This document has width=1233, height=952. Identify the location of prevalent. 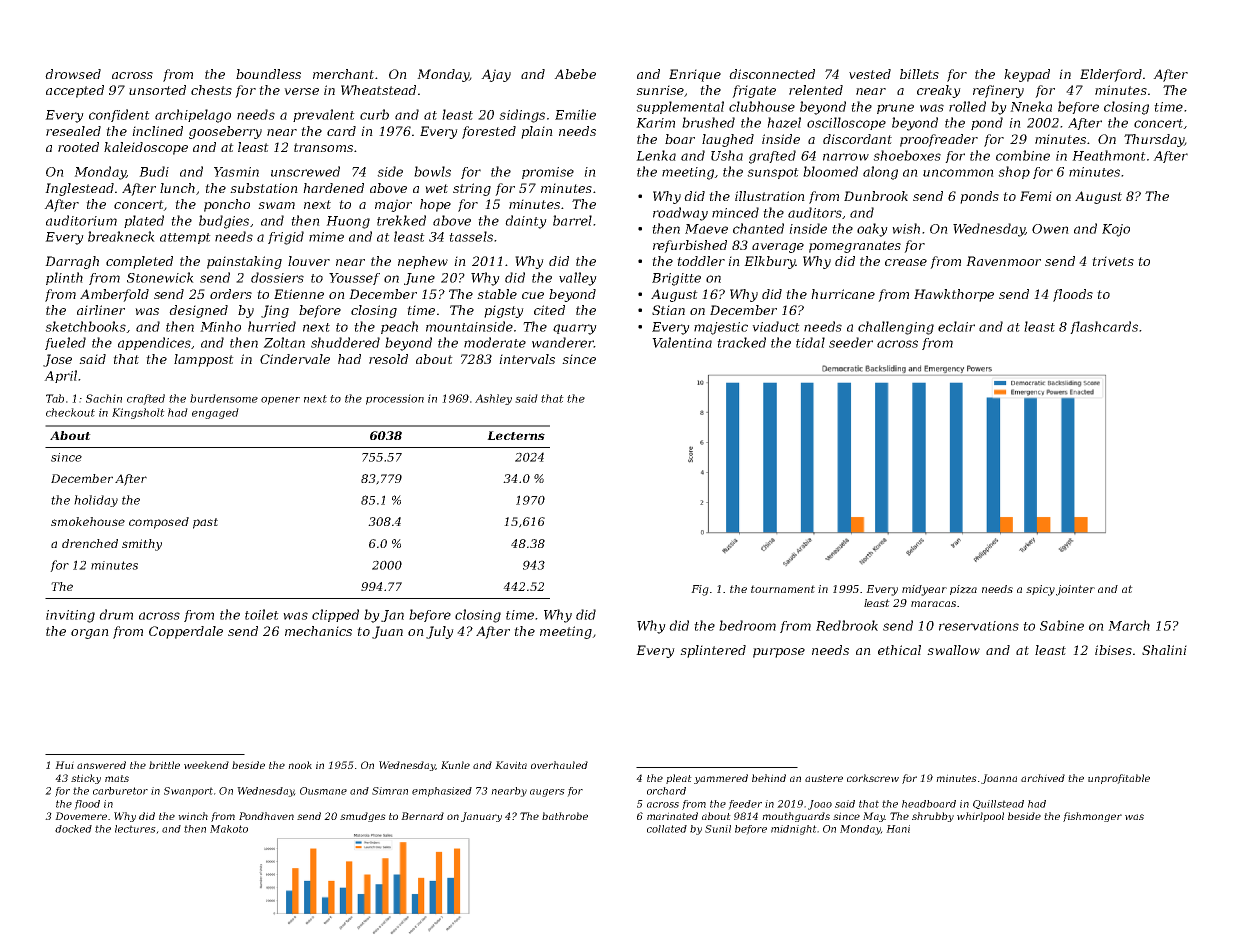
(324, 115).
